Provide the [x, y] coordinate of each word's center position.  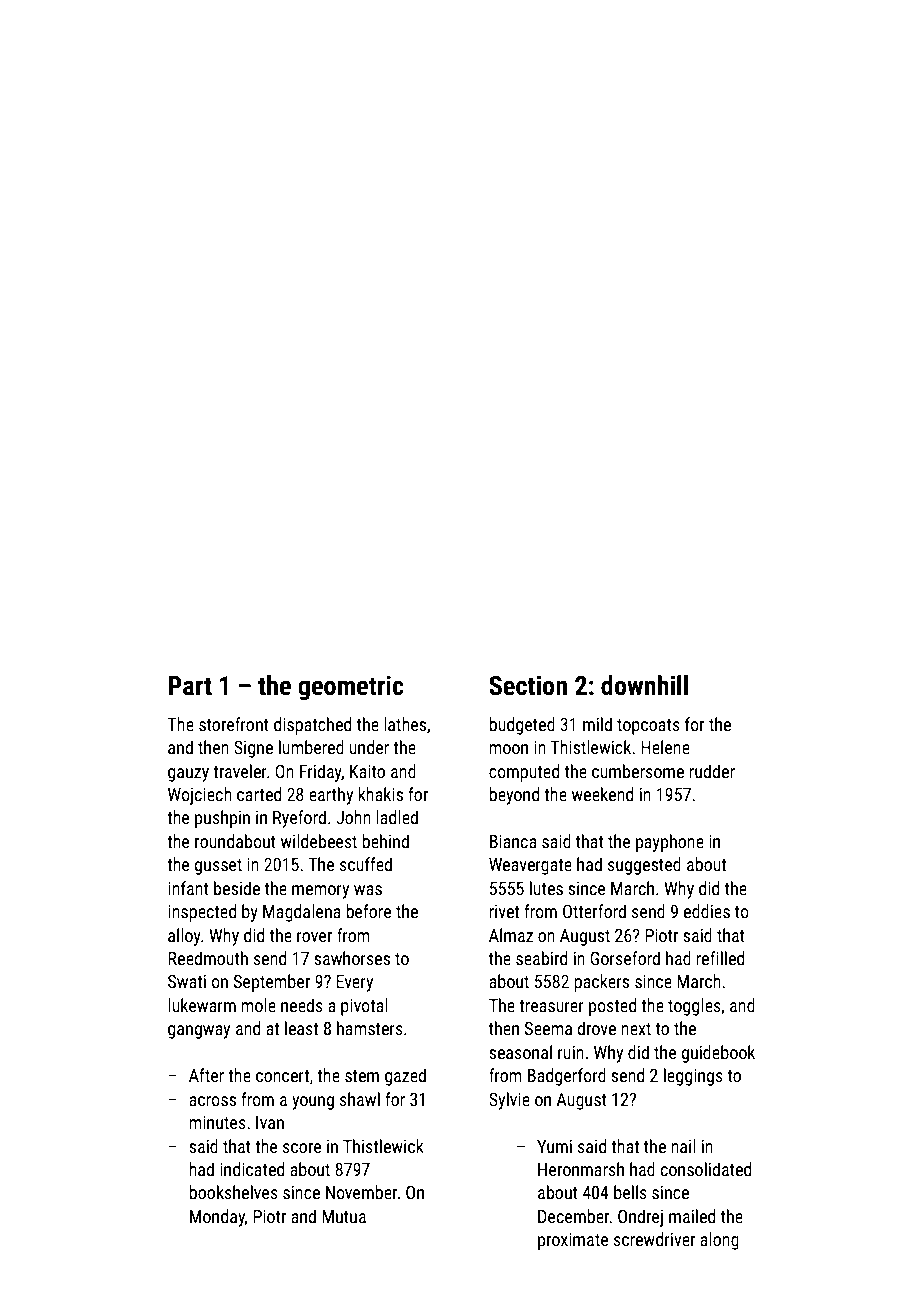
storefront [234, 724]
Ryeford [299, 819]
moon [509, 749]
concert [282, 1076]
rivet [504, 911]
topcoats [648, 727]
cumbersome [638, 771]
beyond [514, 796]
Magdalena [302, 913]
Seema [548, 1028]
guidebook [718, 1054]
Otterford [594, 911]
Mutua [344, 1216]
